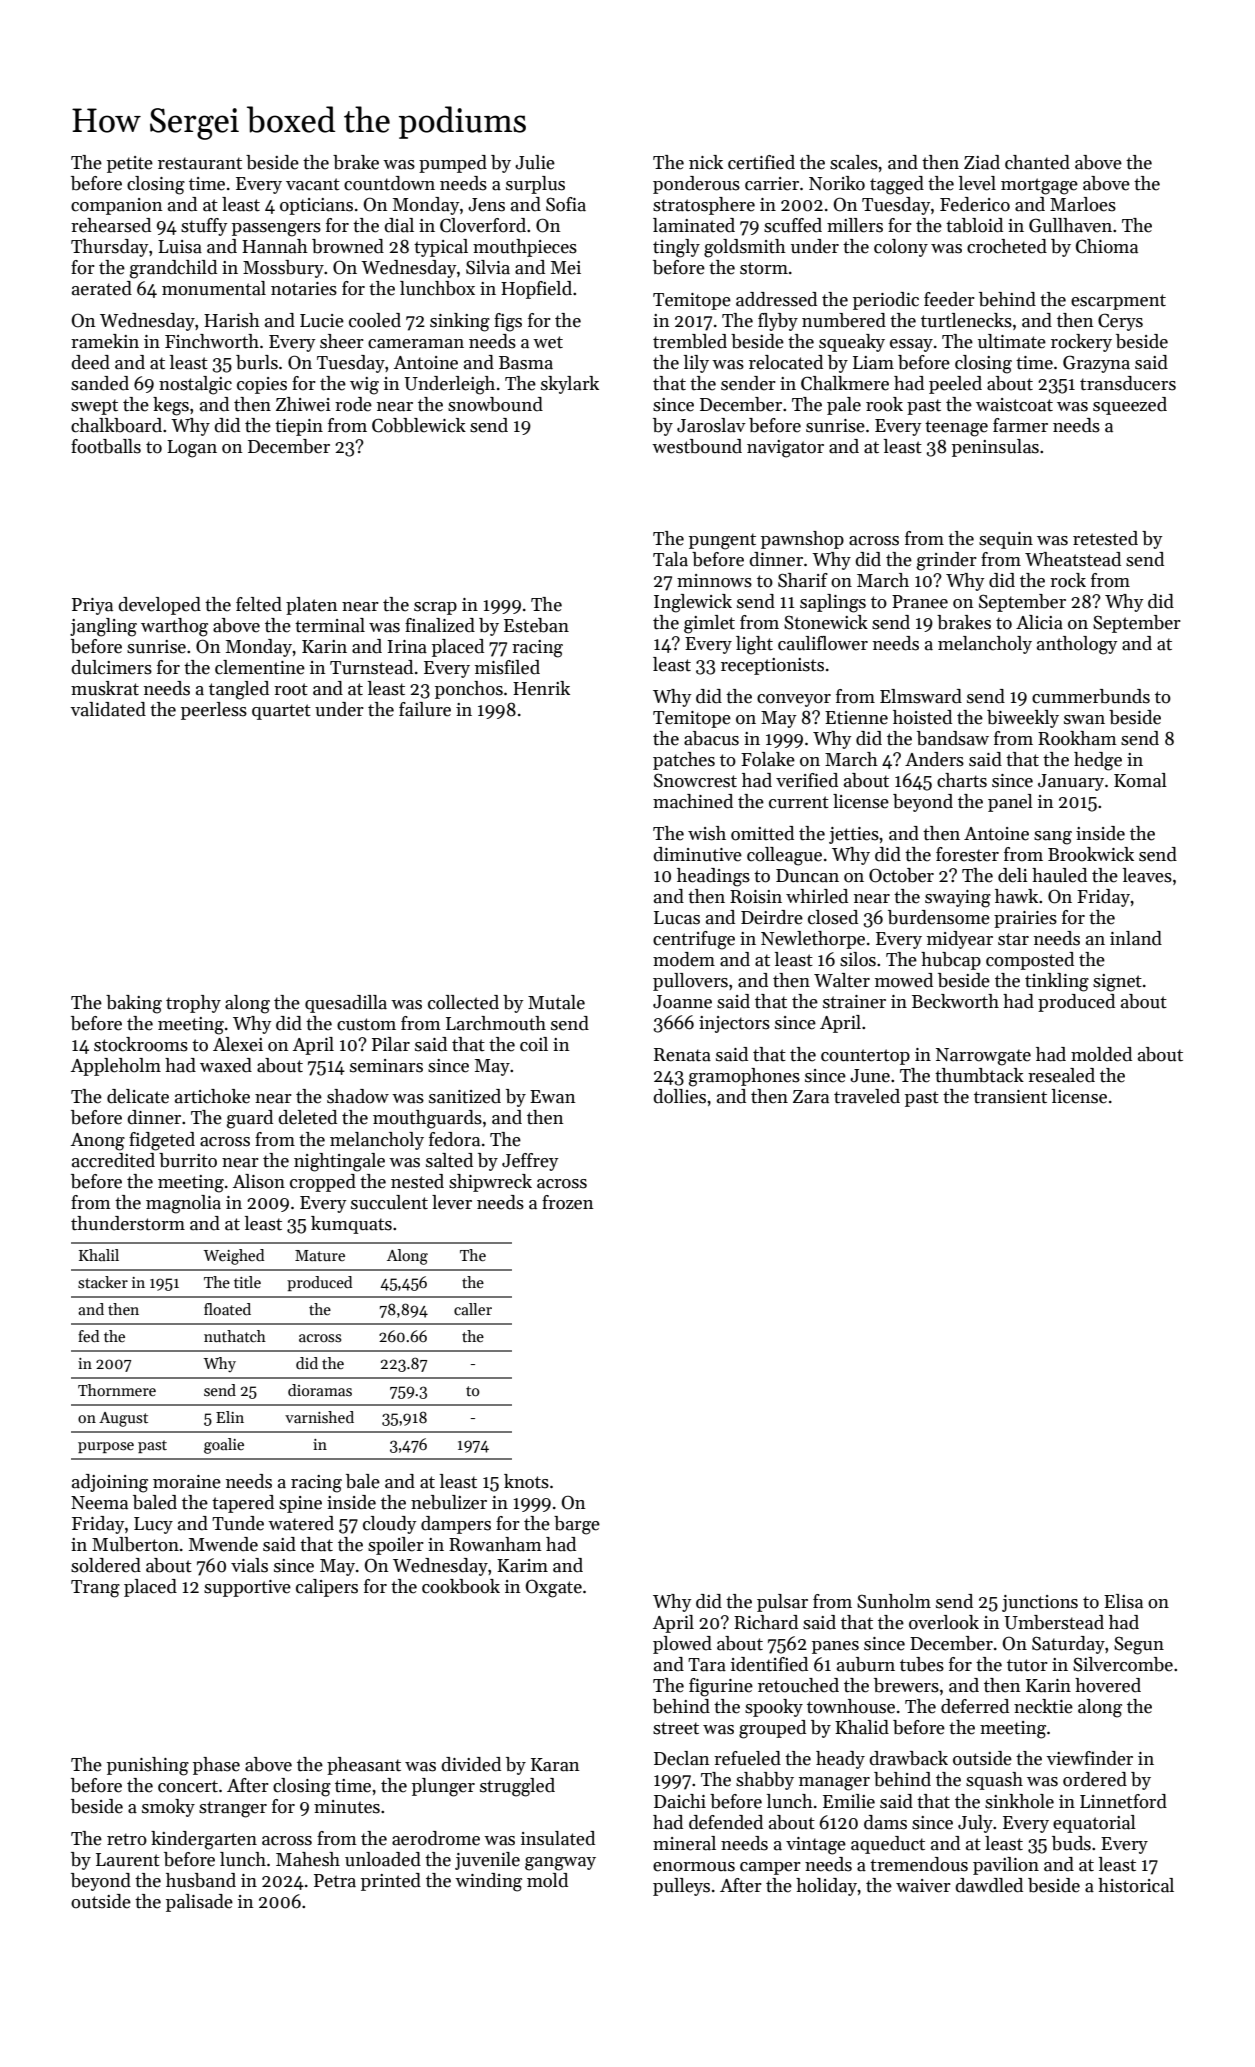  Describe the element at coordinates (1043, 1706) in the page. I see `necktie` at that location.
